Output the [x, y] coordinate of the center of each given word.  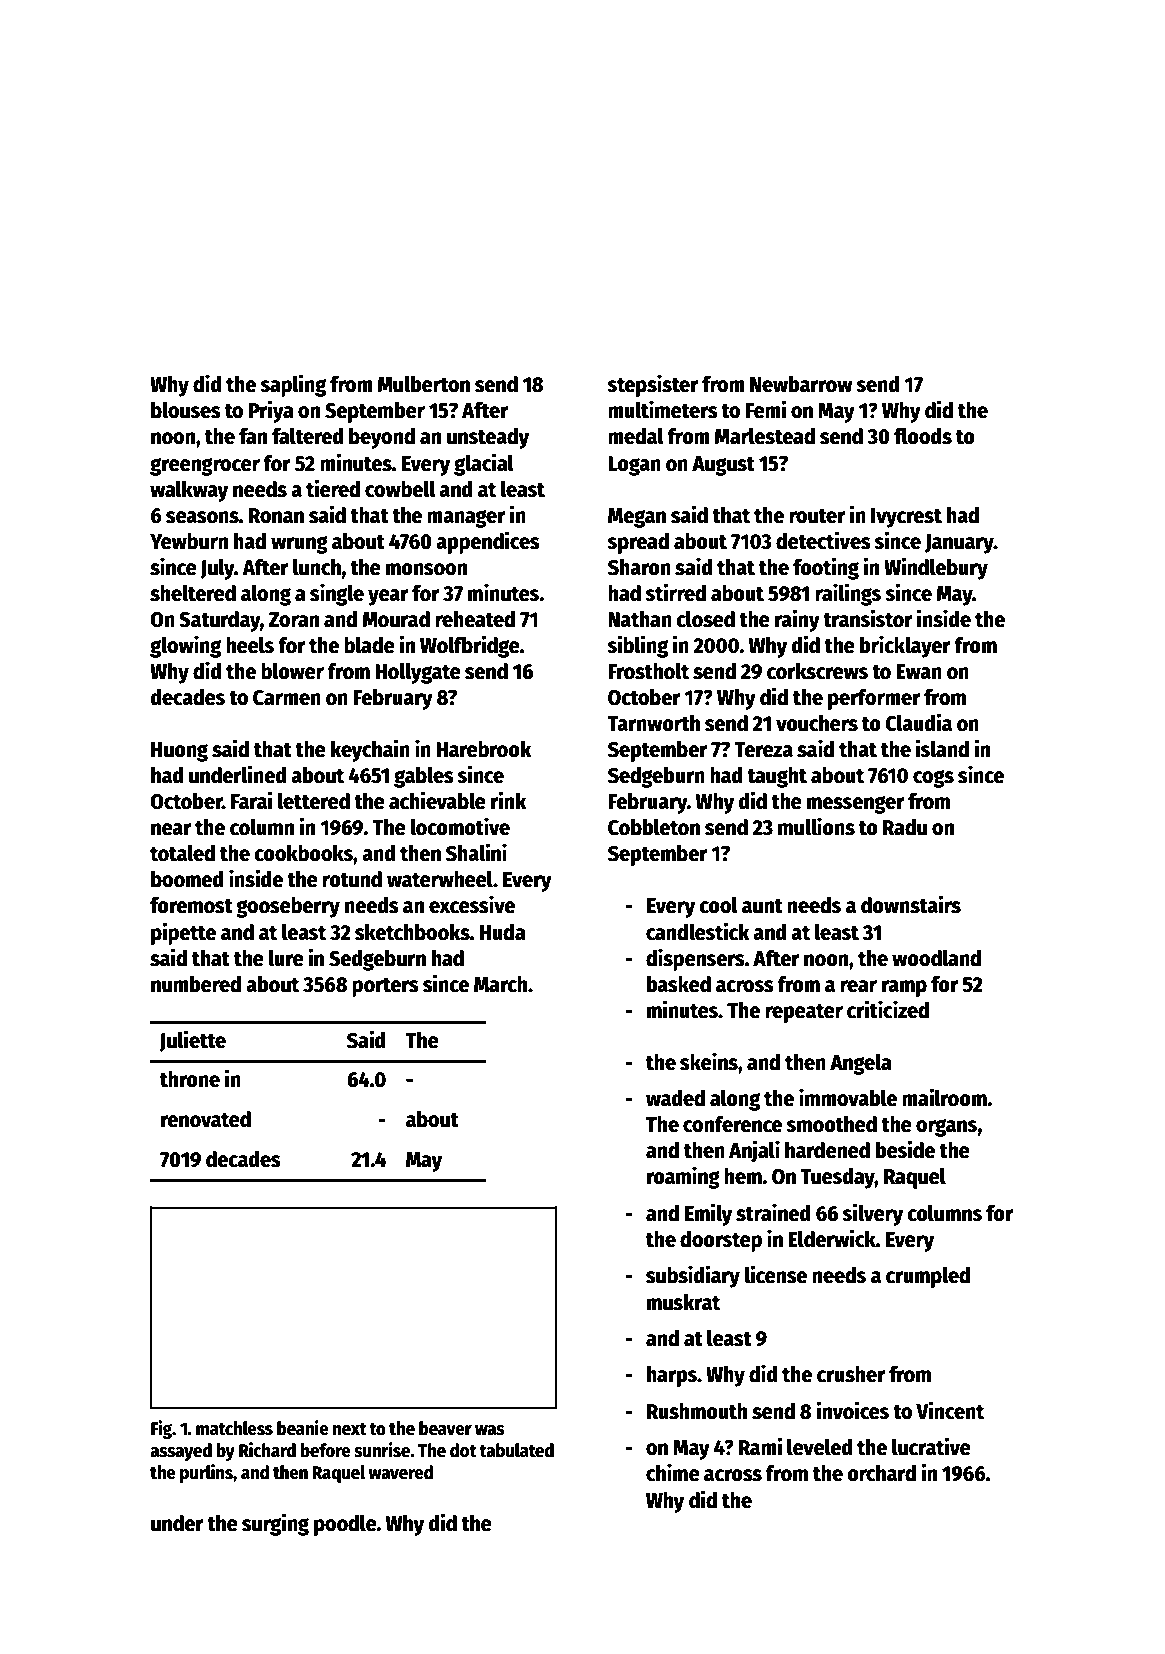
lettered [314, 801]
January [959, 544]
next [350, 1429]
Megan [637, 518]
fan [253, 436]
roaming [683, 1177]
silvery [872, 1214]
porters [385, 987]
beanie [303, 1428]
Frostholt [648, 671]
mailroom [944, 1097]
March [500, 984]
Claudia [919, 722]
